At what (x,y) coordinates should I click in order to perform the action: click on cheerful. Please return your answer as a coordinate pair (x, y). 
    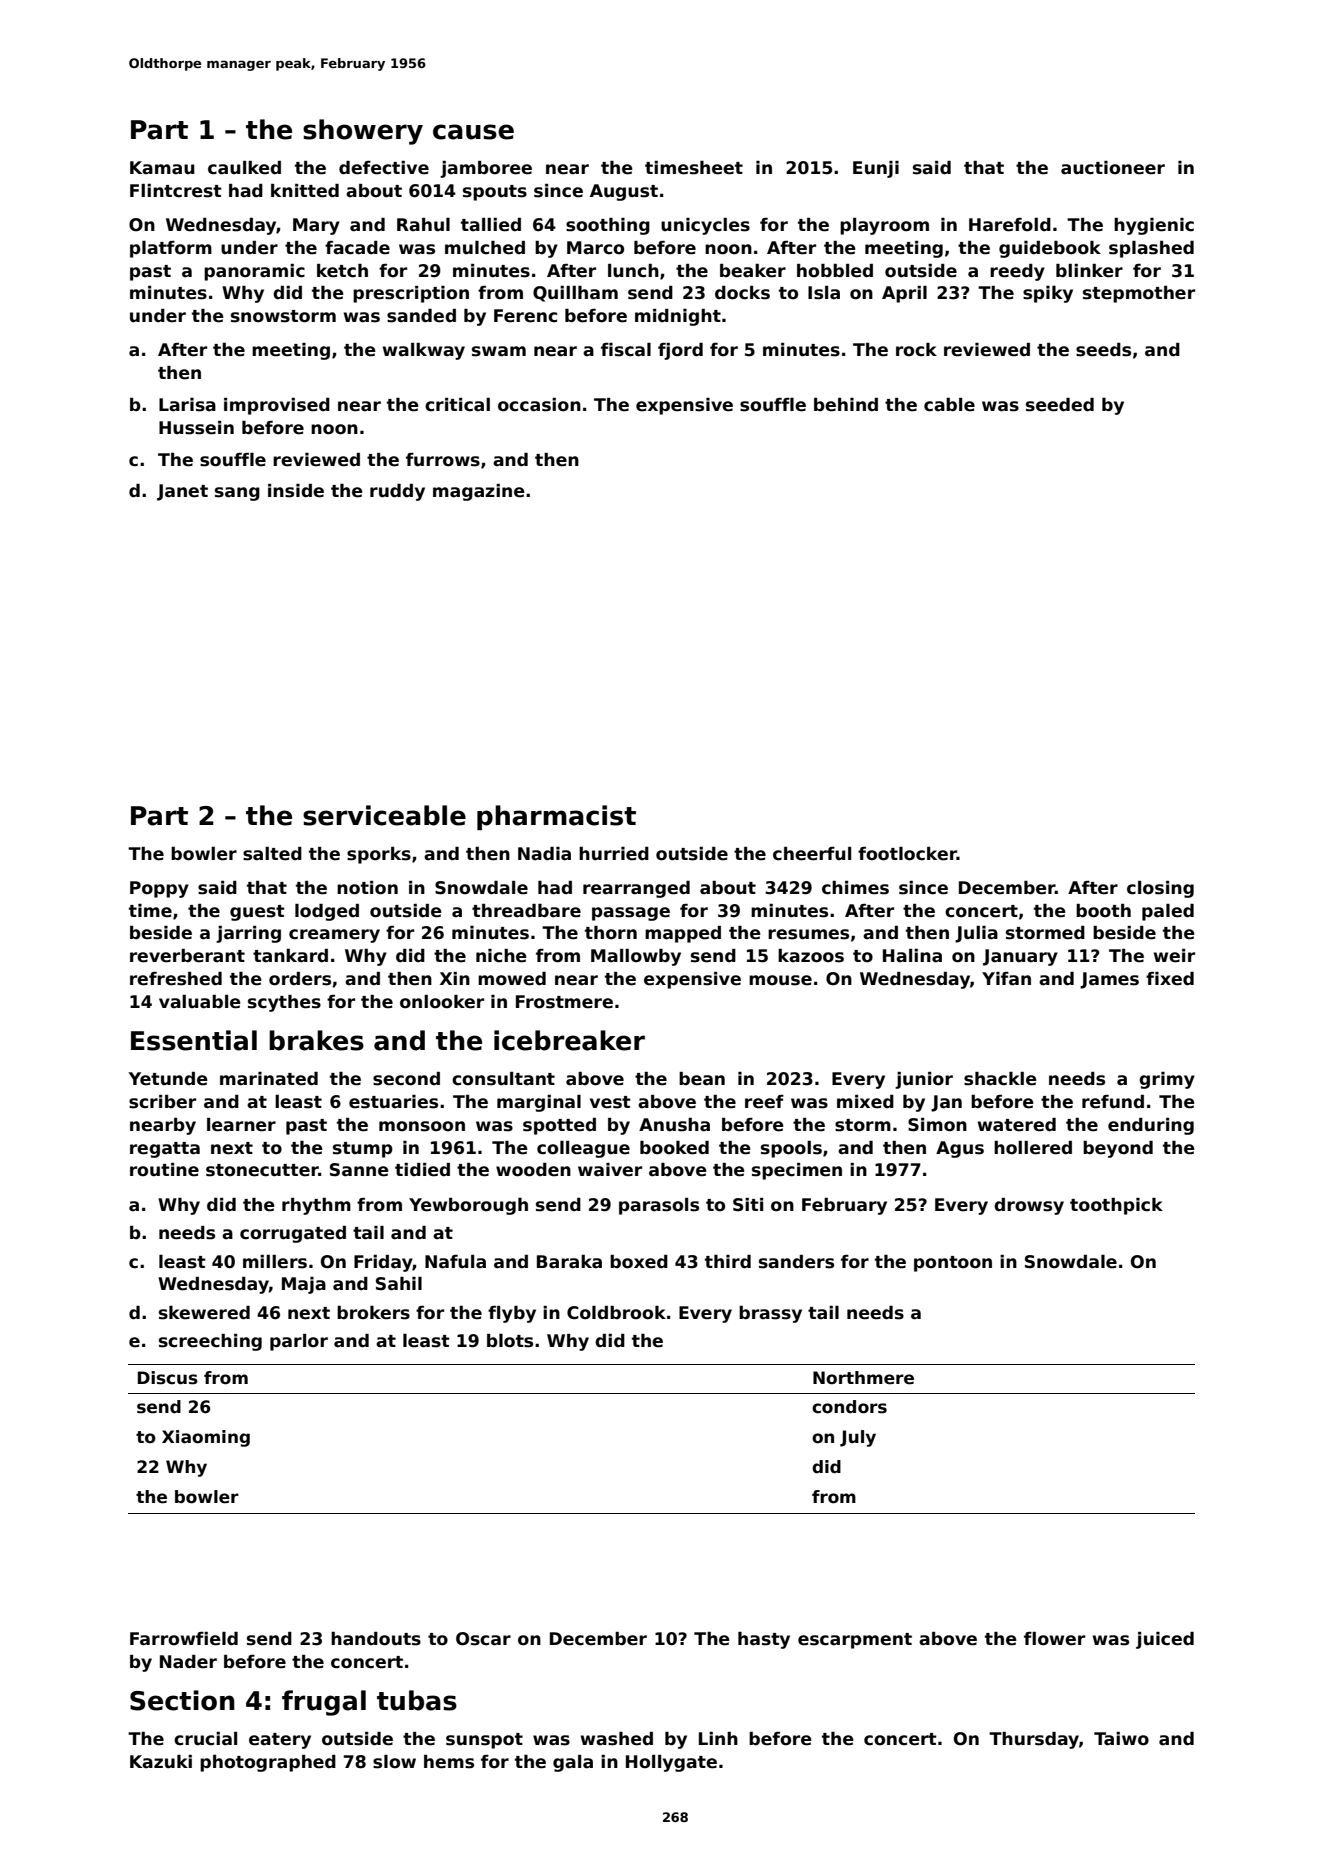
    Looking at the image, I should click on (812, 854).
